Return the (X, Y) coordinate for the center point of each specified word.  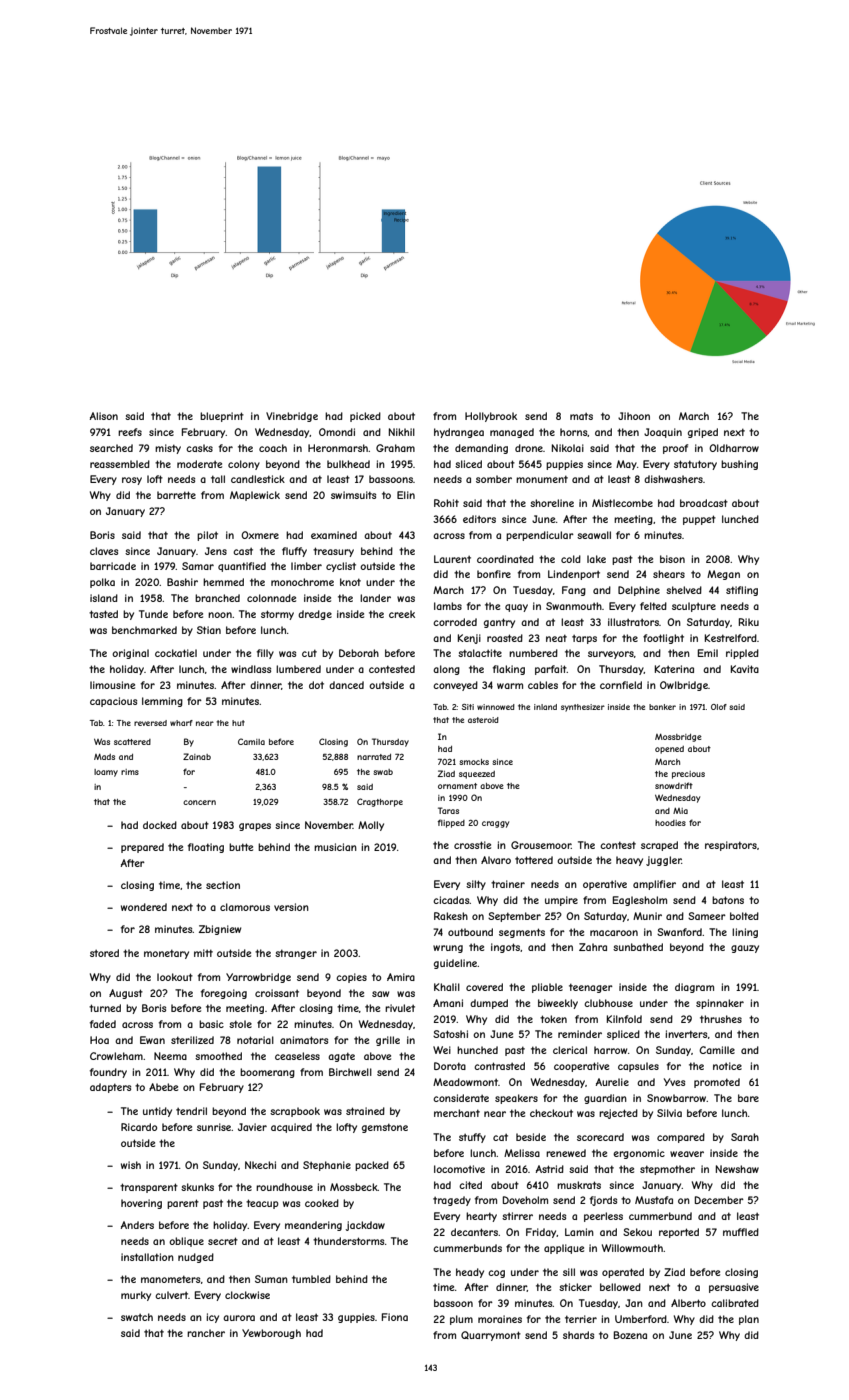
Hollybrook (491, 417)
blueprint (222, 417)
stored (104, 953)
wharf (181, 723)
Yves (674, 1082)
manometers (170, 1279)
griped (703, 433)
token (553, 1019)
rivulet (400, 1008)
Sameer (707, 916)
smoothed (218, 1056)
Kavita (745, 669)
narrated (374, 757)
